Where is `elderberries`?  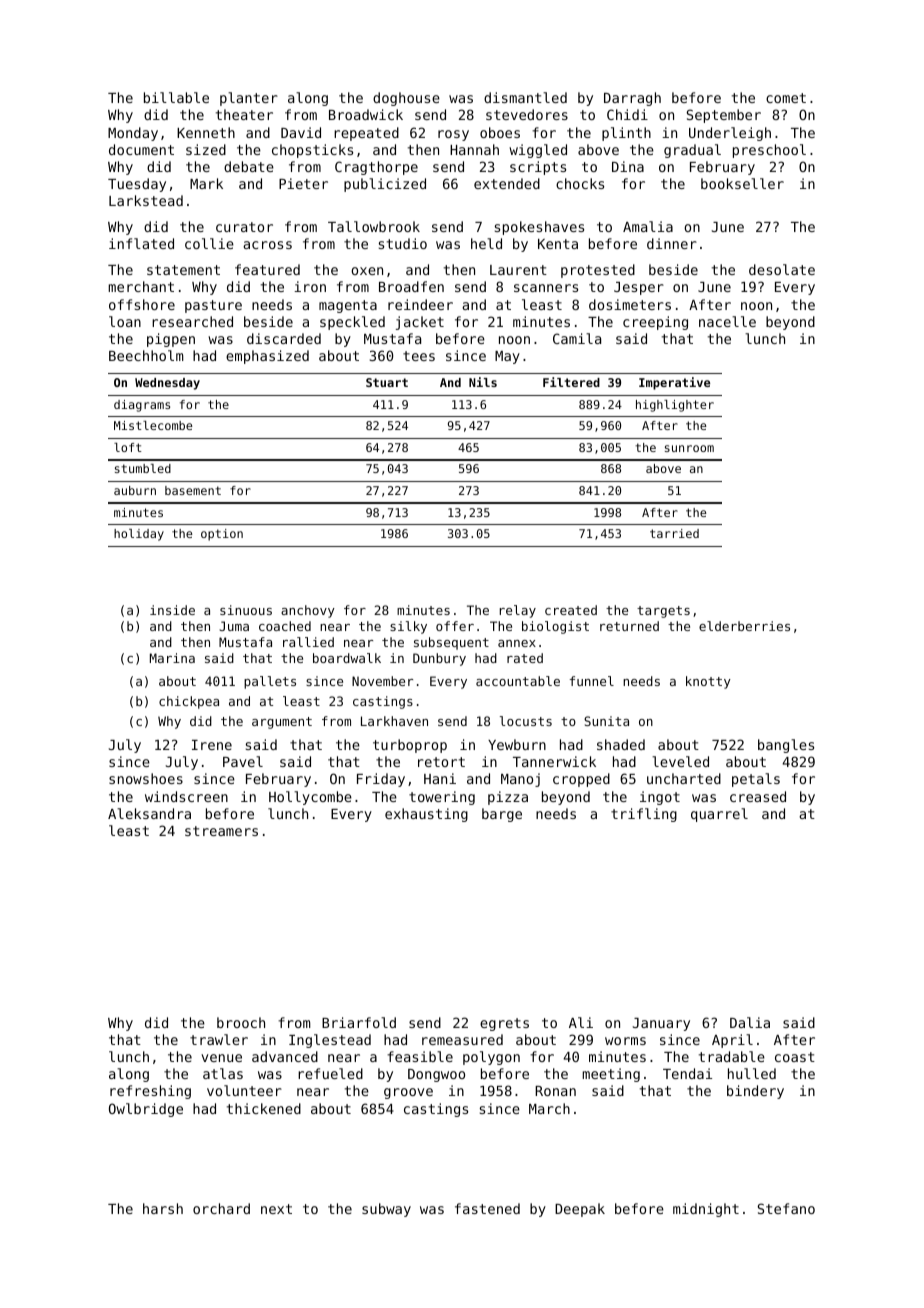
elderberries is located at coordinates (744, 626).
